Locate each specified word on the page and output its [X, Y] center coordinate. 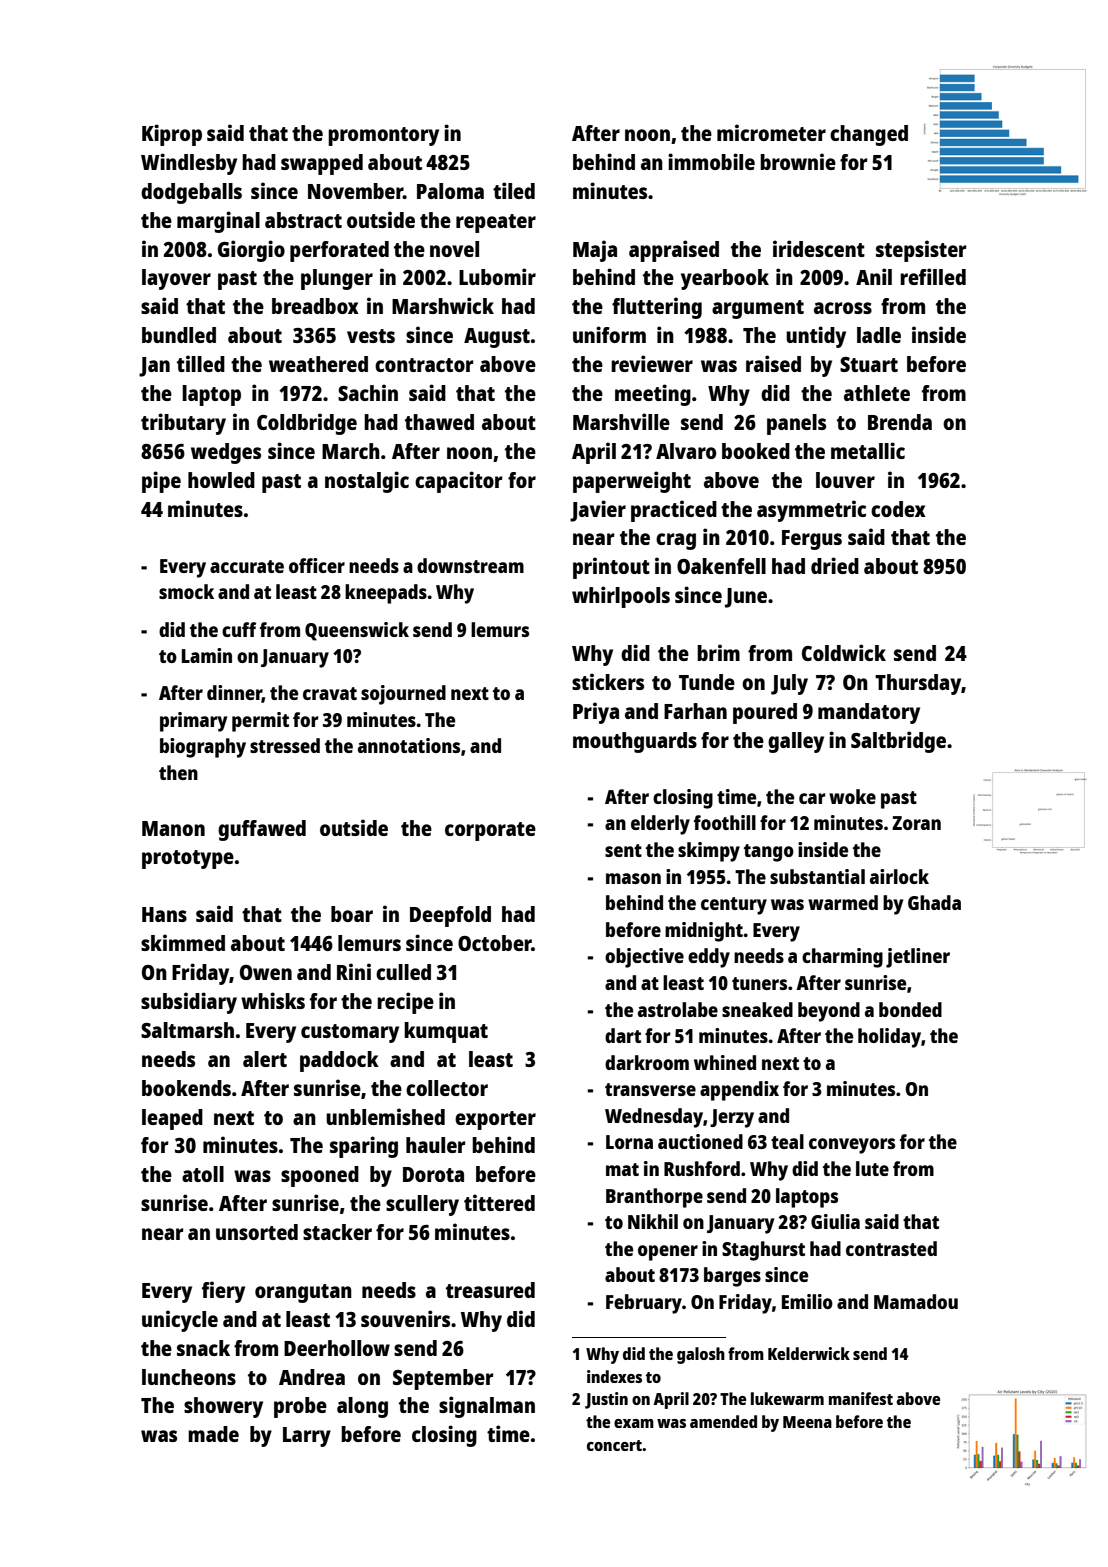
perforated [339, 251]
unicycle [180, 1321]
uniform [609, 334]
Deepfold [450, 916]
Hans [164, 914]
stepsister [921, 251]
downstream [470, 565]
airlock [899, 876]
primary [193, 722]
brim [718, 652]
